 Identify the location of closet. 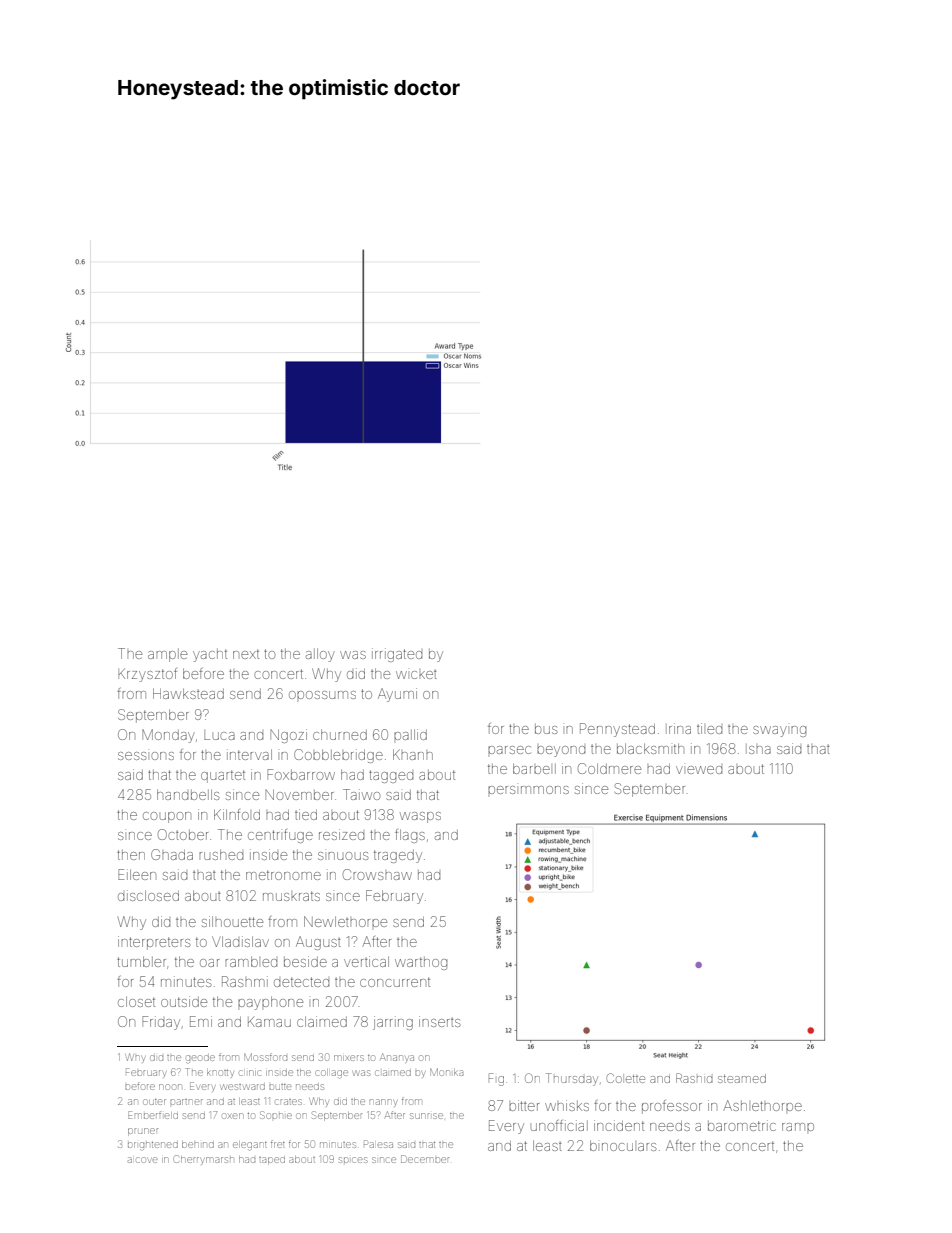
(136, 1001).
